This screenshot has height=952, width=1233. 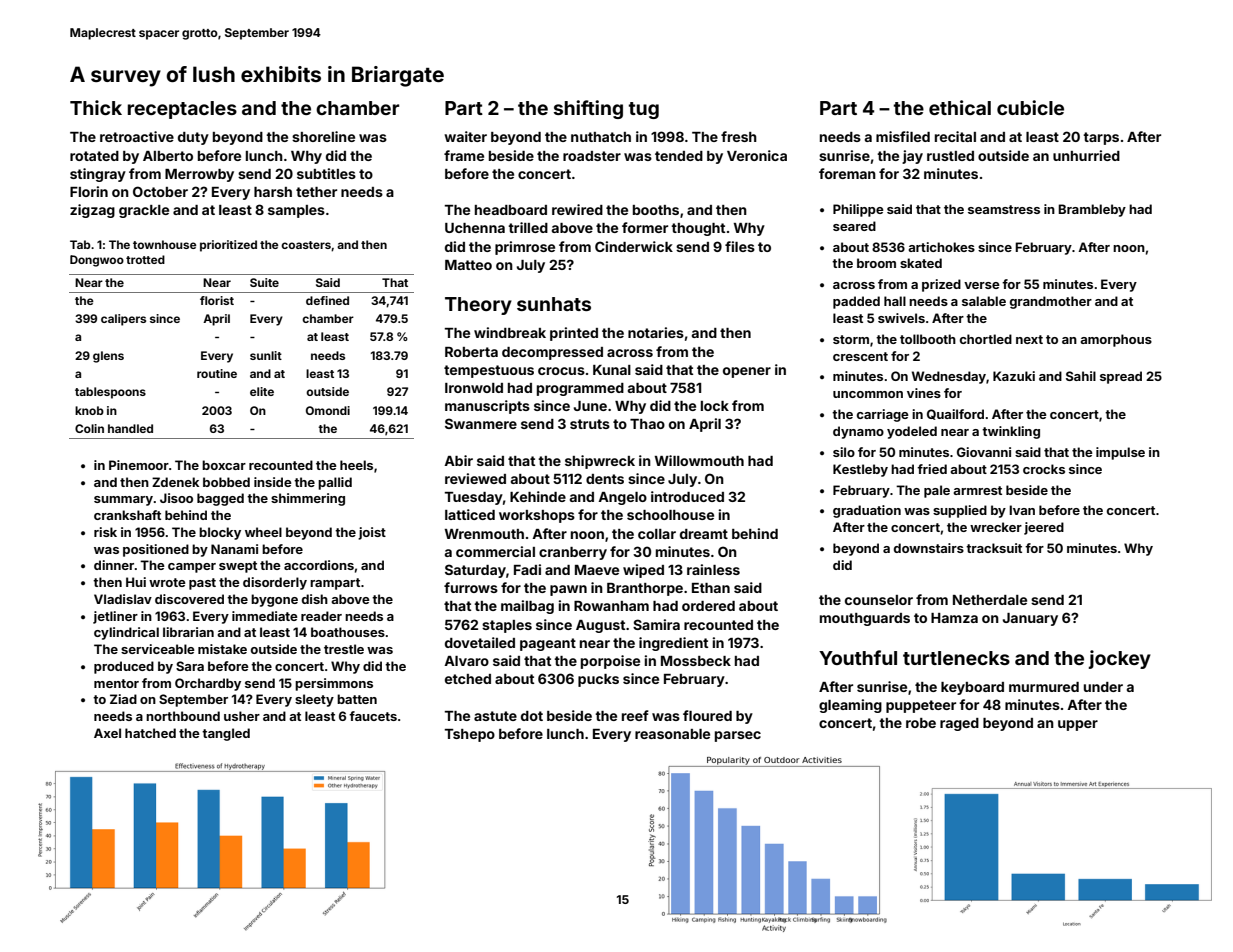 I want to click on Kehinde, so click(x=538, y=496).
